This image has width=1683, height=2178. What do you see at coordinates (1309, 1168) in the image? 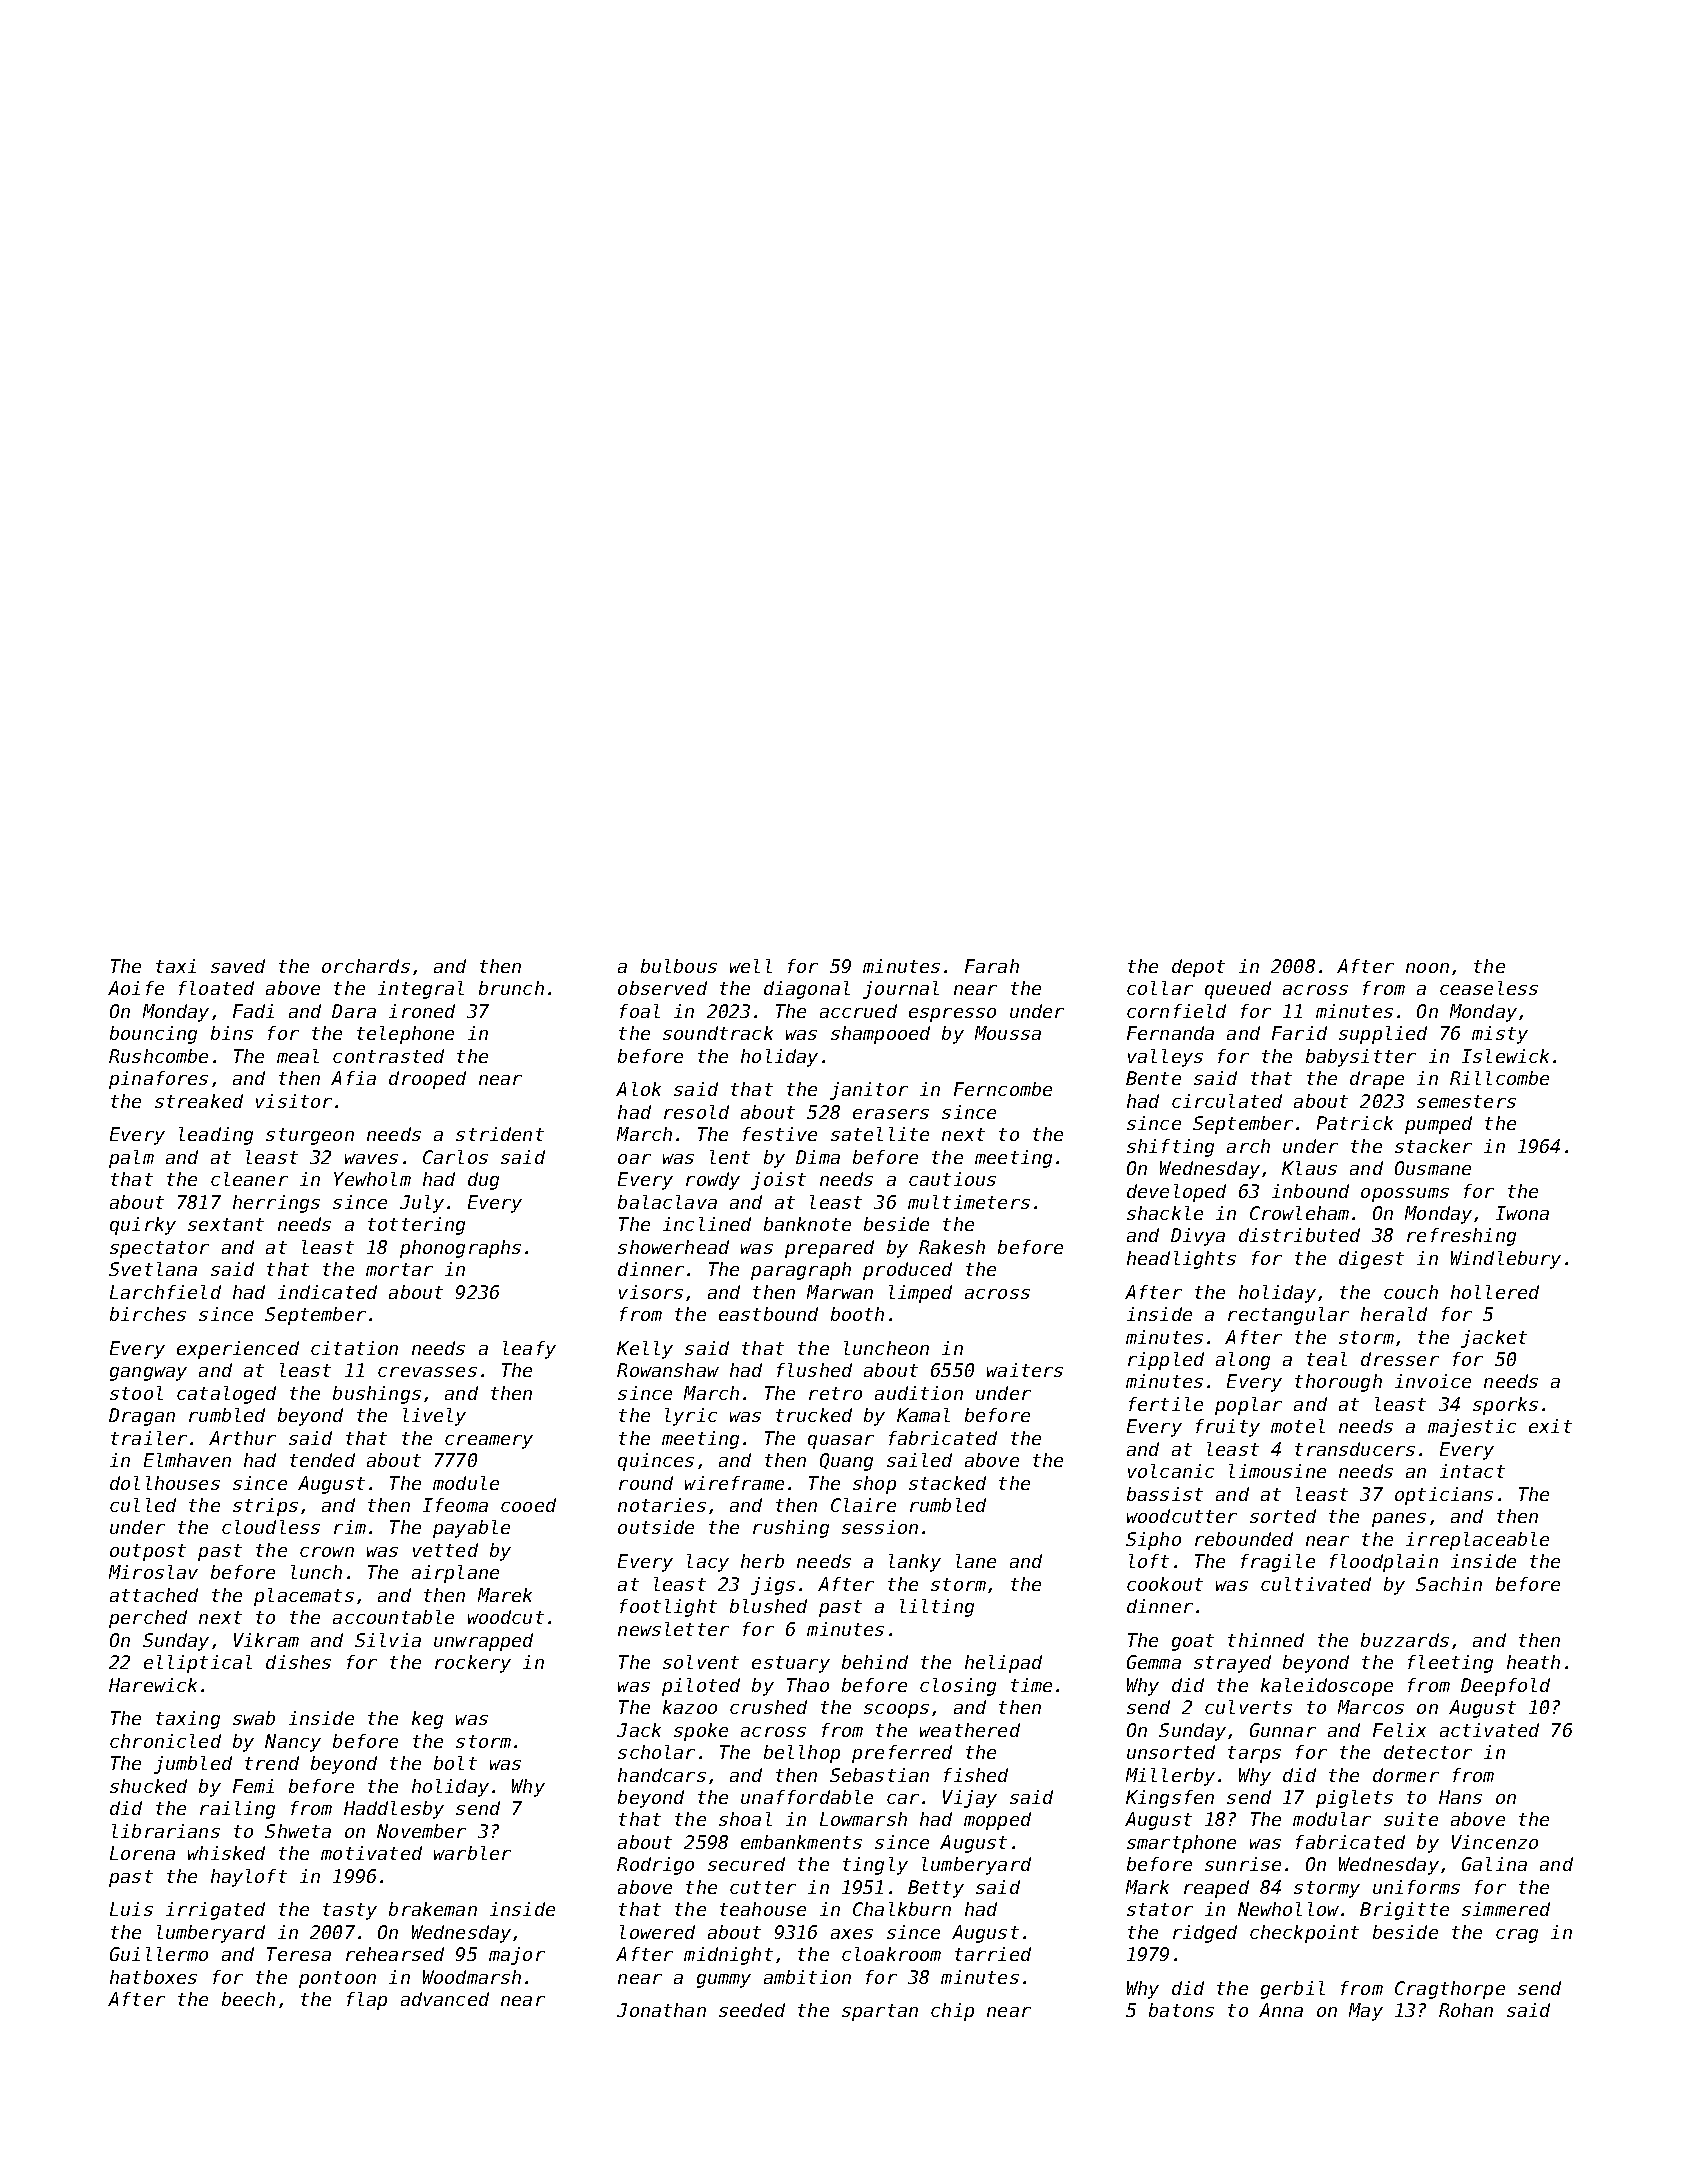
I see `Klaus` at bounding box center [1309, 1168].
